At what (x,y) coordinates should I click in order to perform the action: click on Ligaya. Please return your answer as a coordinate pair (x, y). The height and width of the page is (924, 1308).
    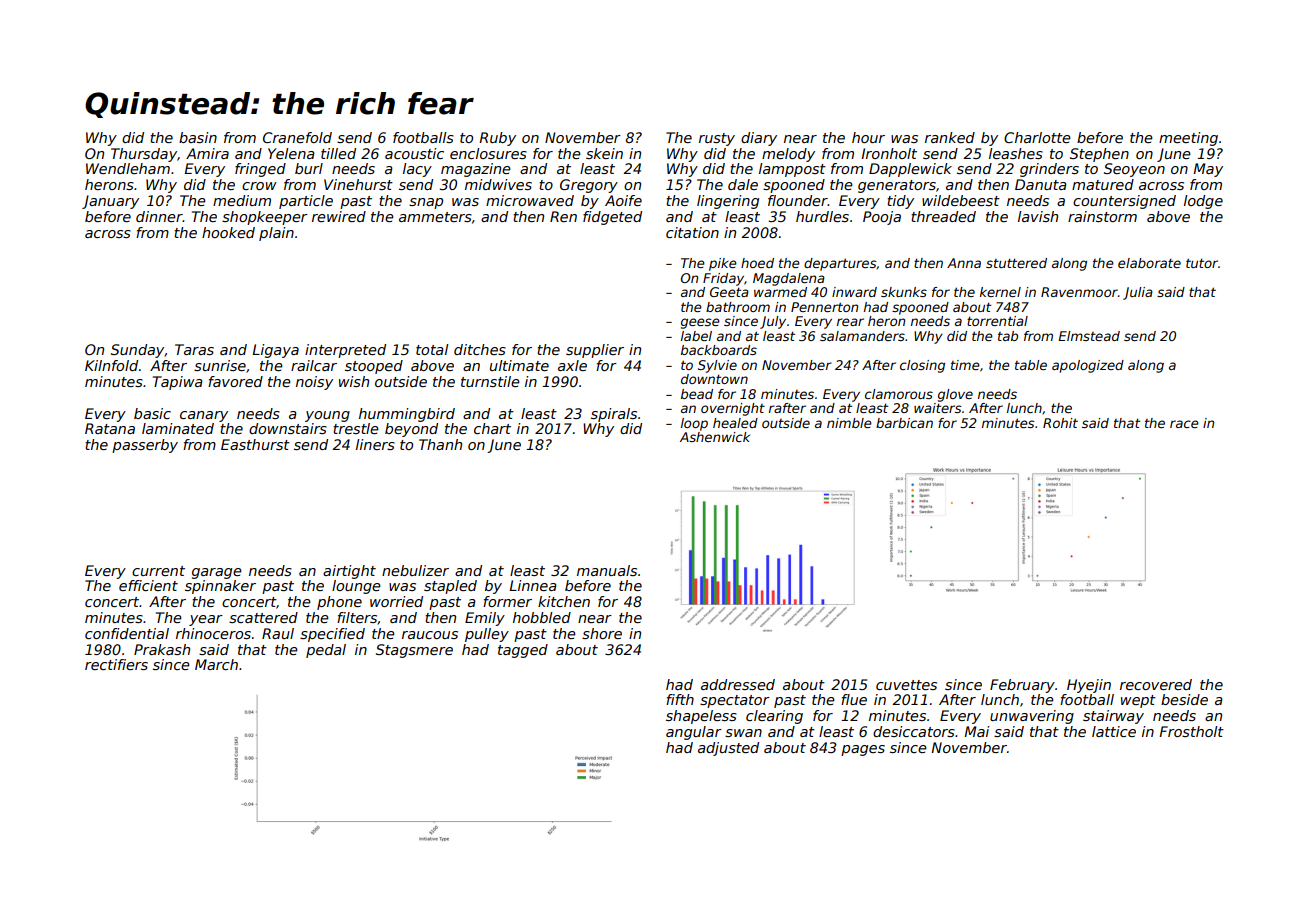
    Looking at the image, I should click on (275, 351).
